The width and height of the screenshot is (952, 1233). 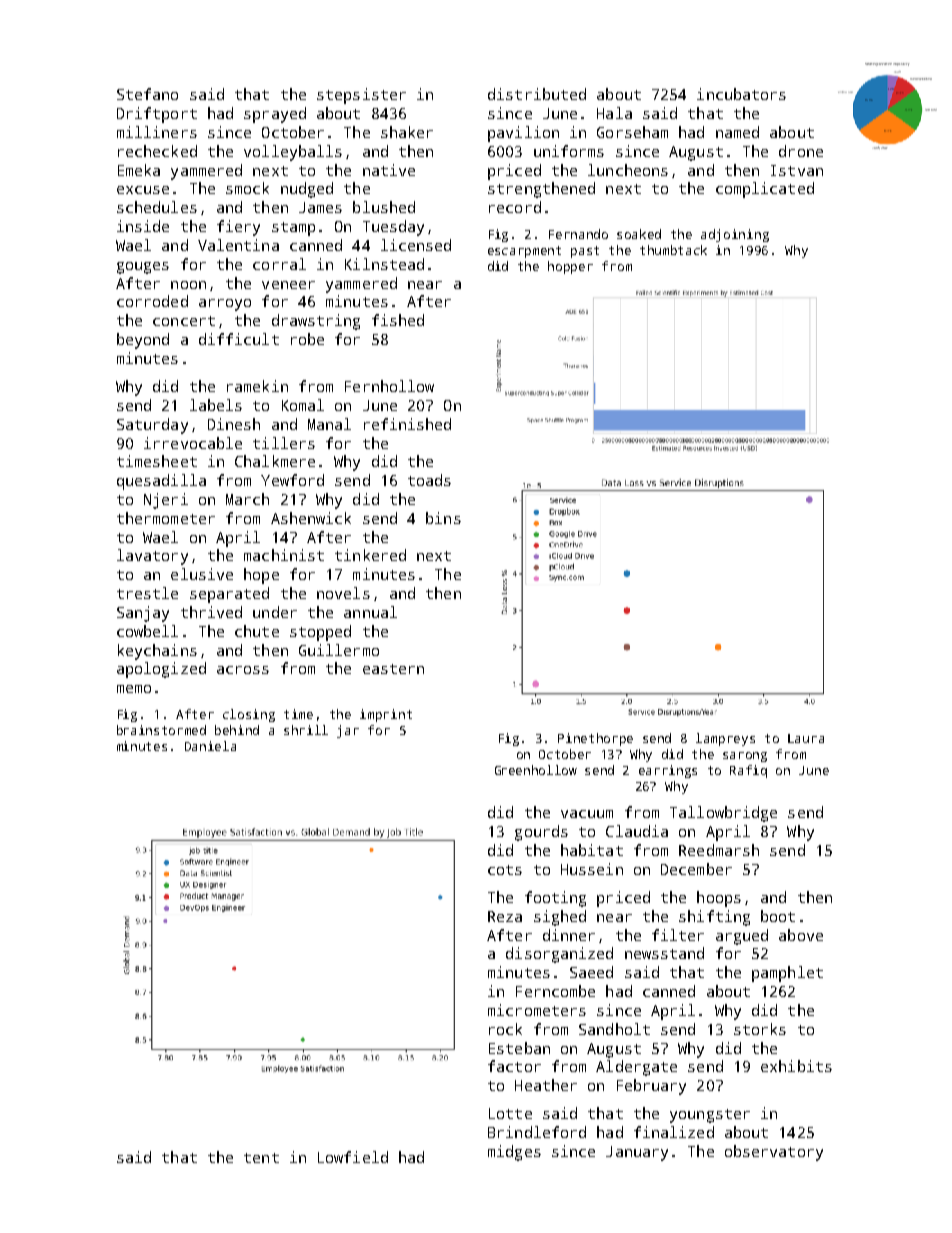 I want to click on brainstormed, so click(x=161, y=730).
